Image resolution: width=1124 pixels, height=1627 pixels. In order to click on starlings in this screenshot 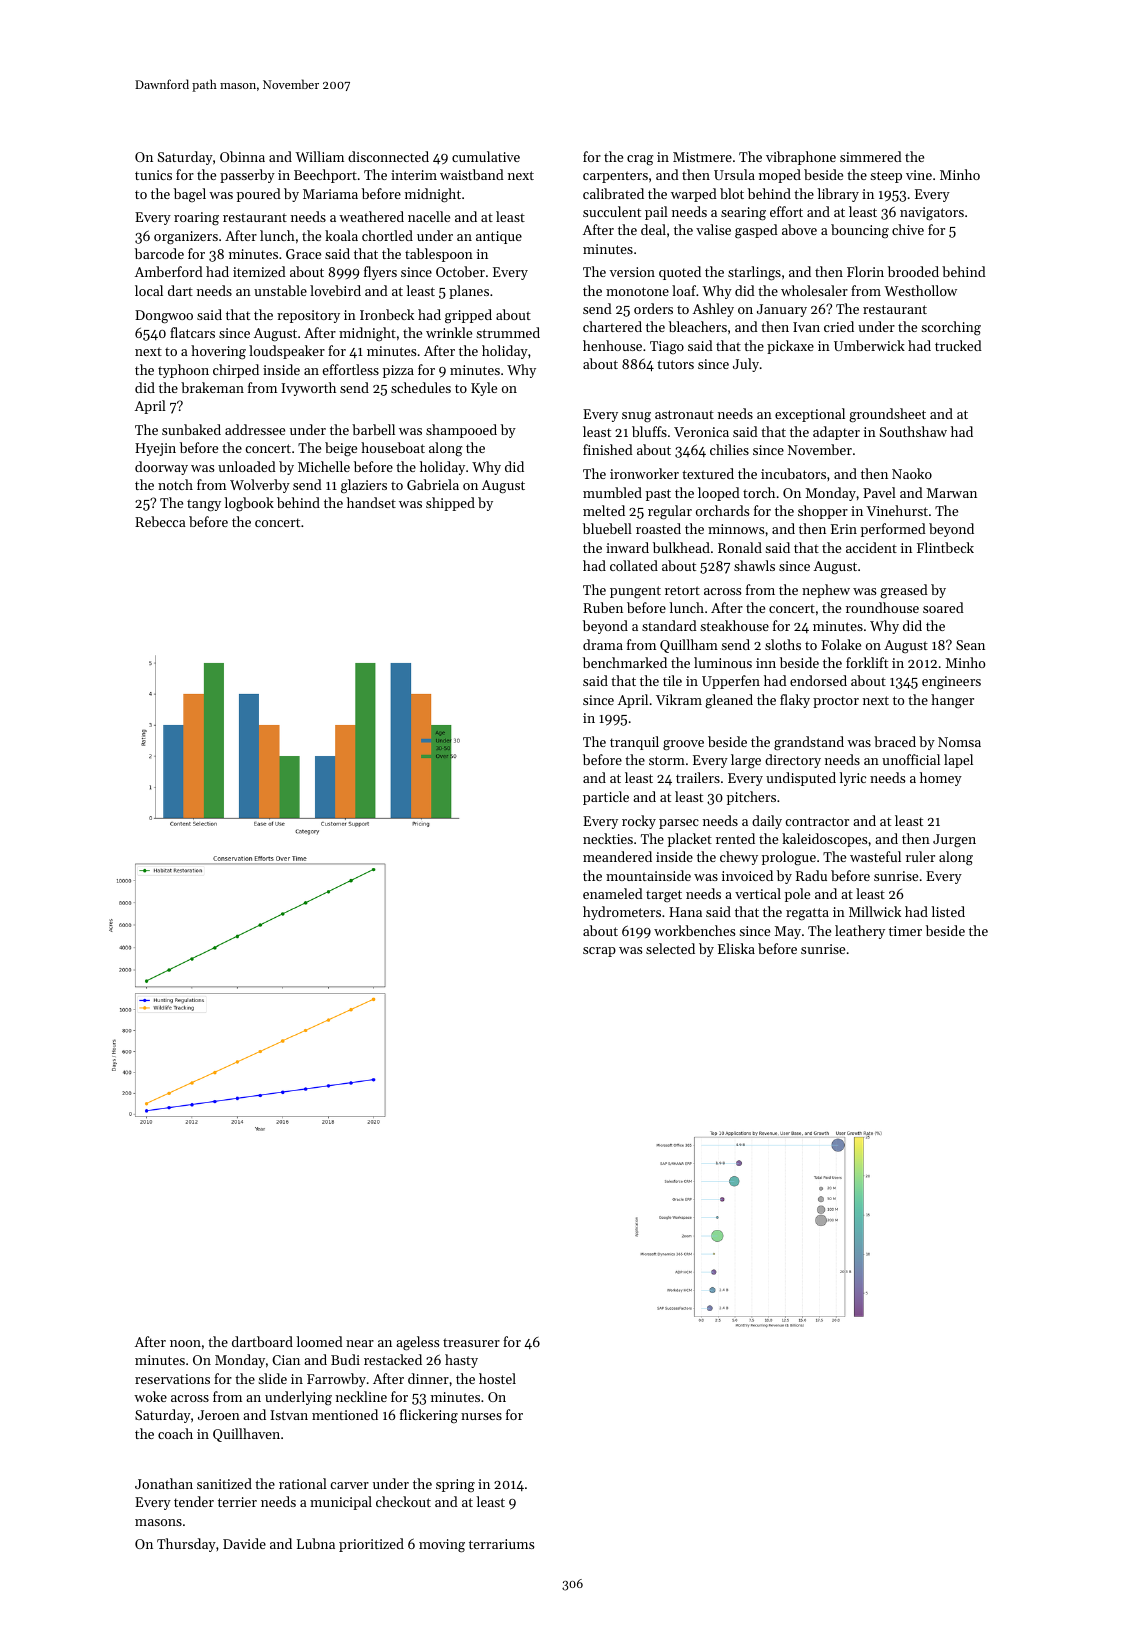, I will do `click(754, 273)`.
